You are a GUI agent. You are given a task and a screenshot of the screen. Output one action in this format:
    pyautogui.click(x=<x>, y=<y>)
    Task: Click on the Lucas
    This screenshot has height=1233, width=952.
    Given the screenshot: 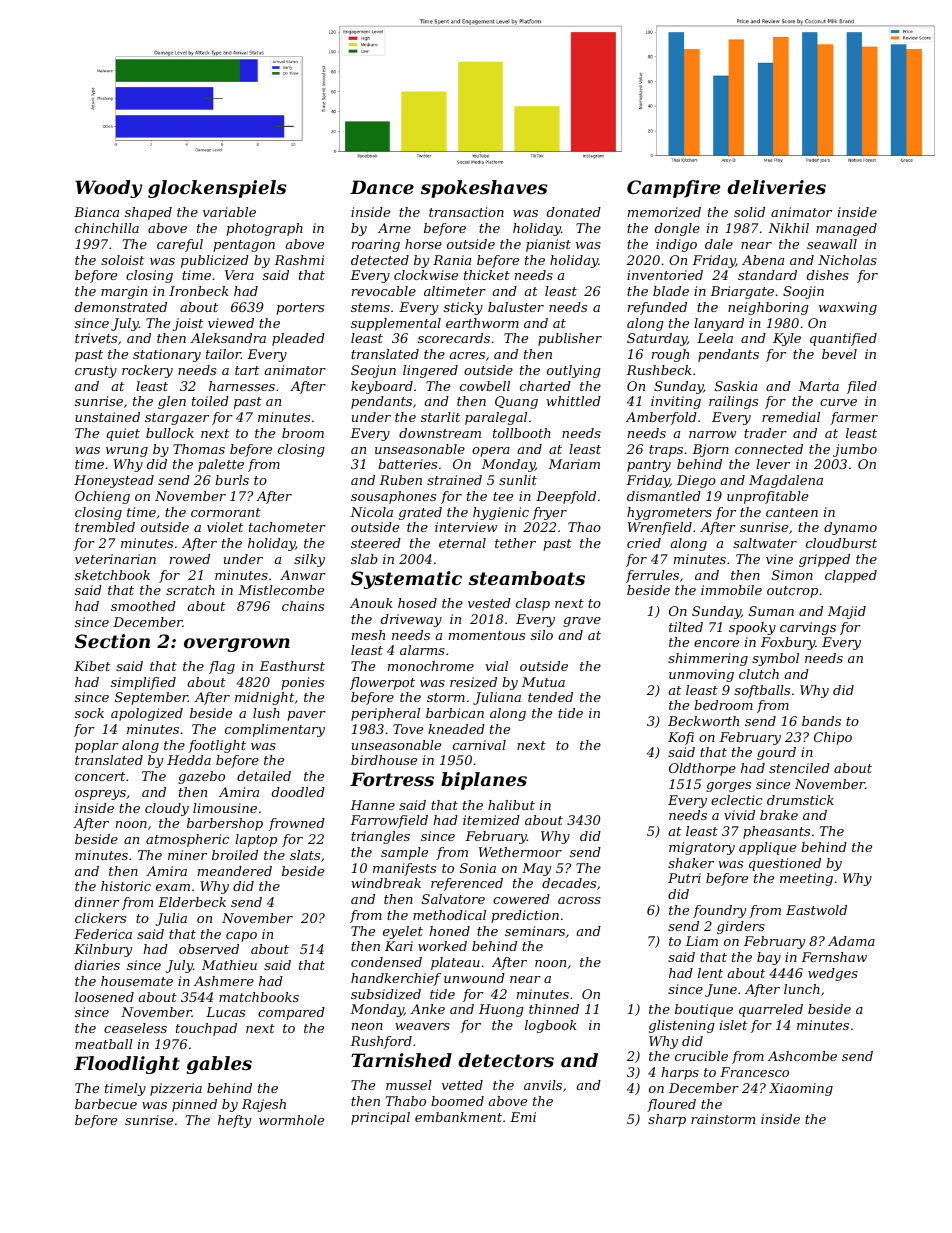 What is the action you would take?
    pyautogui.click(x=225, y=1012)
